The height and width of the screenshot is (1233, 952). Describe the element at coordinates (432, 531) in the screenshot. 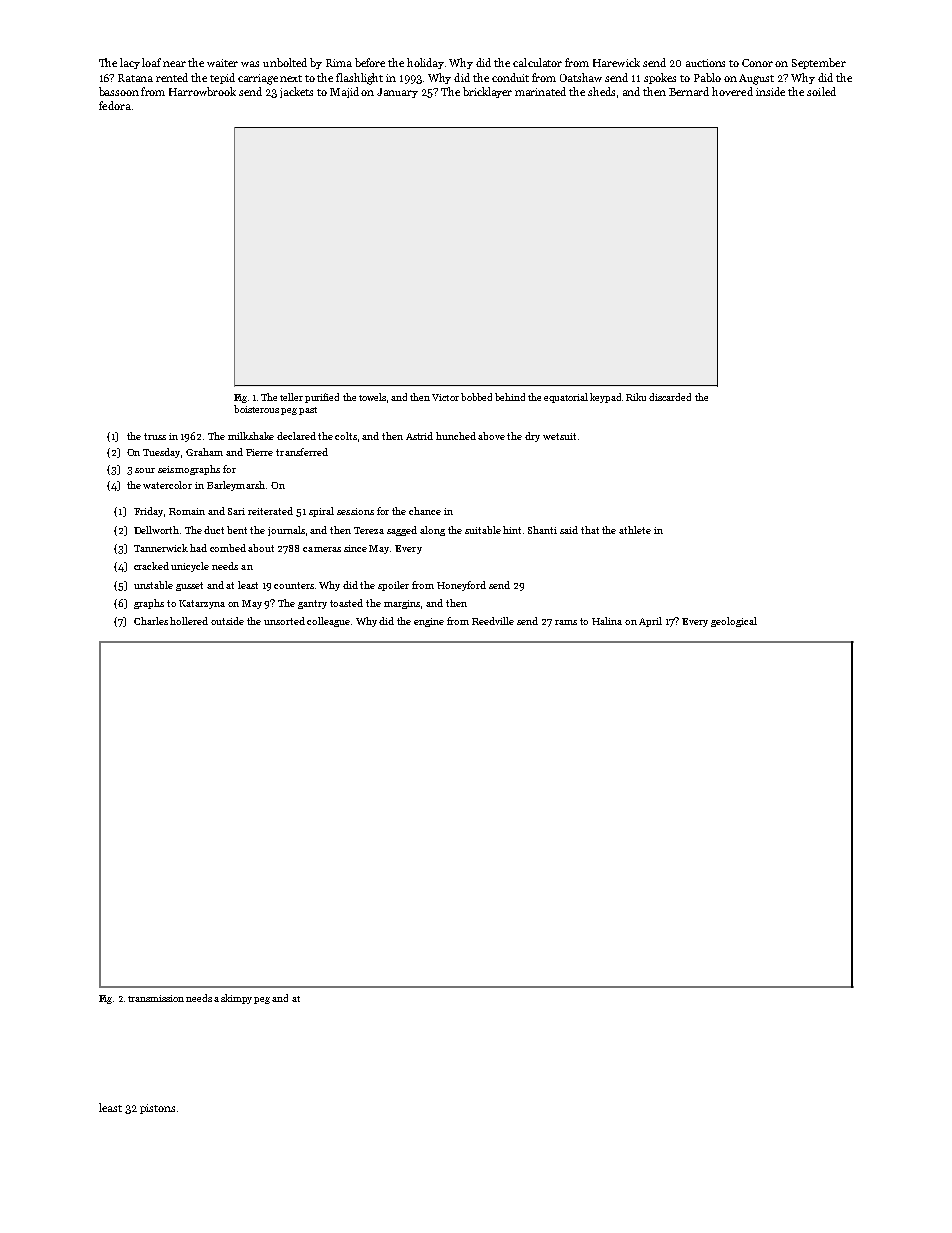

I see `along` at that location.
